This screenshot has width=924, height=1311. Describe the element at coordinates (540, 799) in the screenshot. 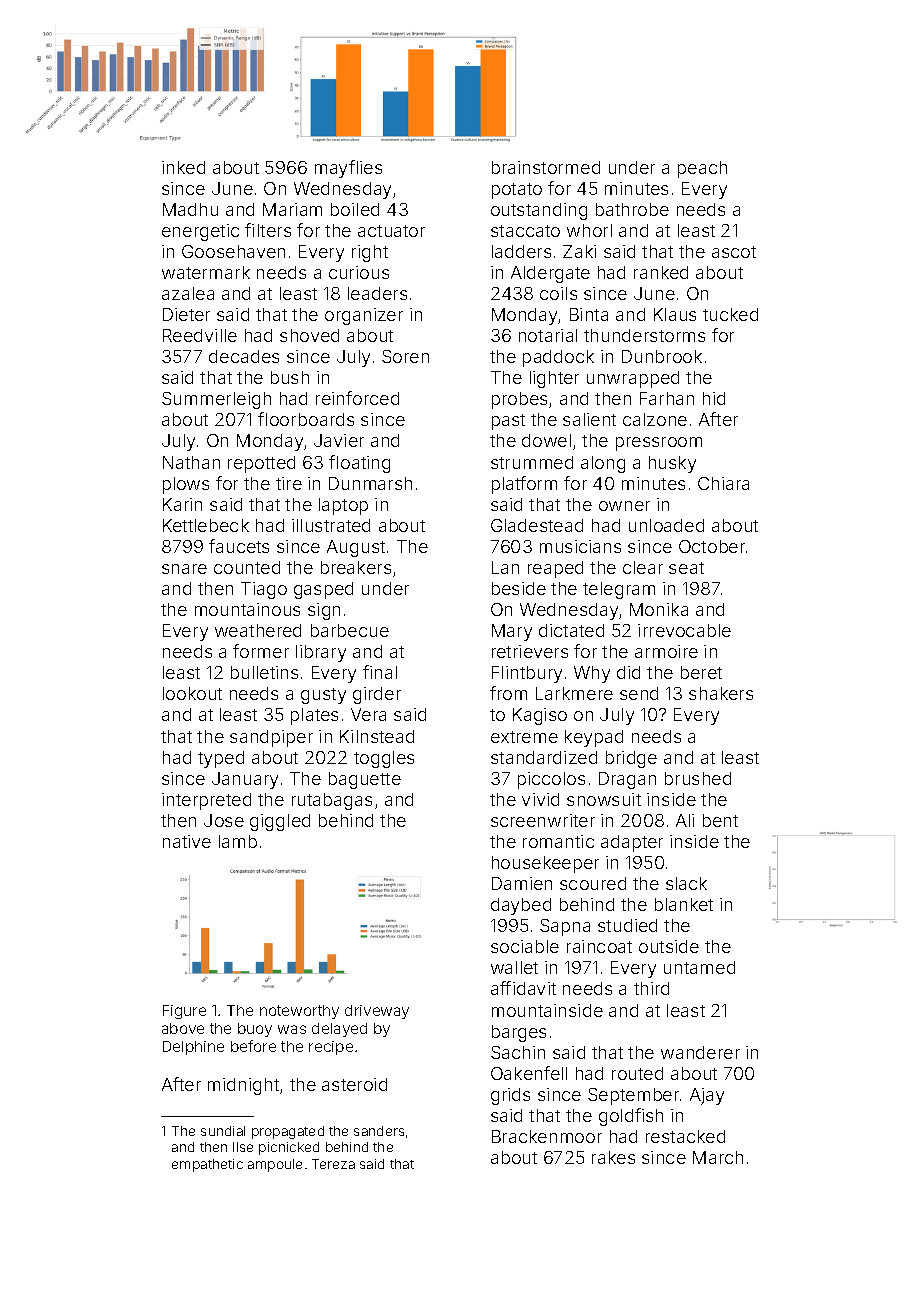

I see `vivid` at that location.
